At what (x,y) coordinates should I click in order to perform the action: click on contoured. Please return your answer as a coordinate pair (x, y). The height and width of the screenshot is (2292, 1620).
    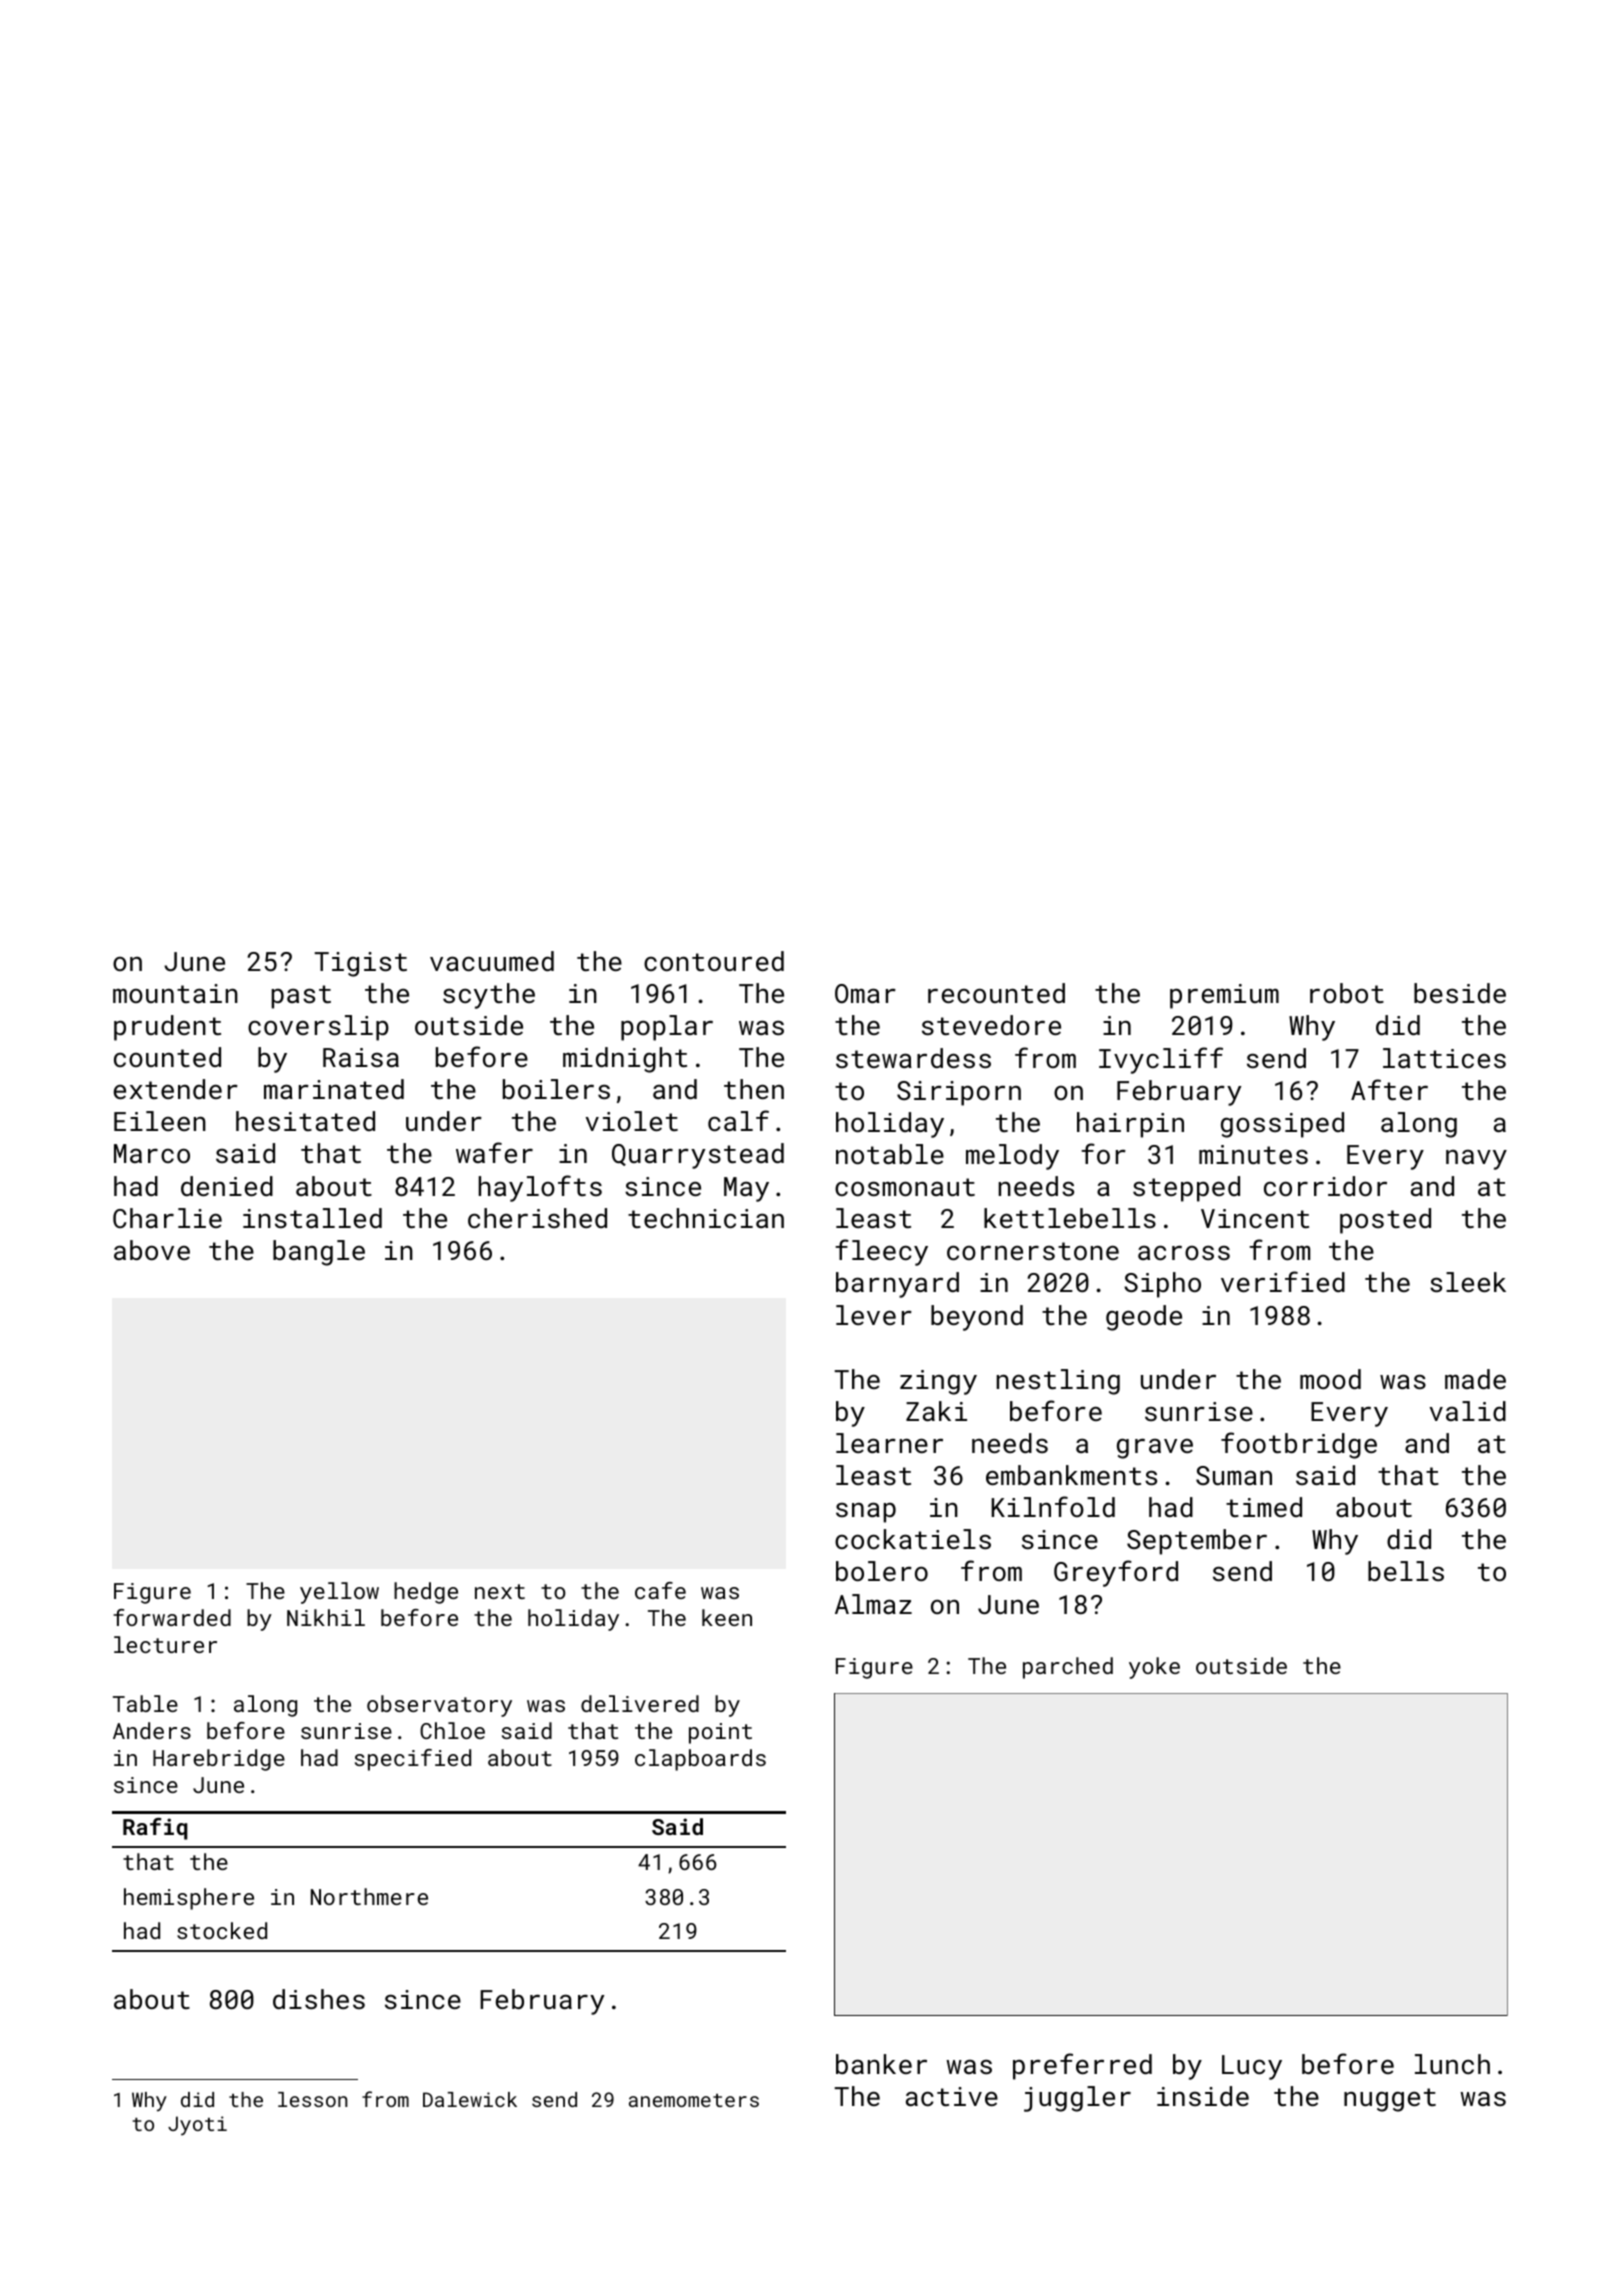
    Looking at the image, I should click on (714, 961).
